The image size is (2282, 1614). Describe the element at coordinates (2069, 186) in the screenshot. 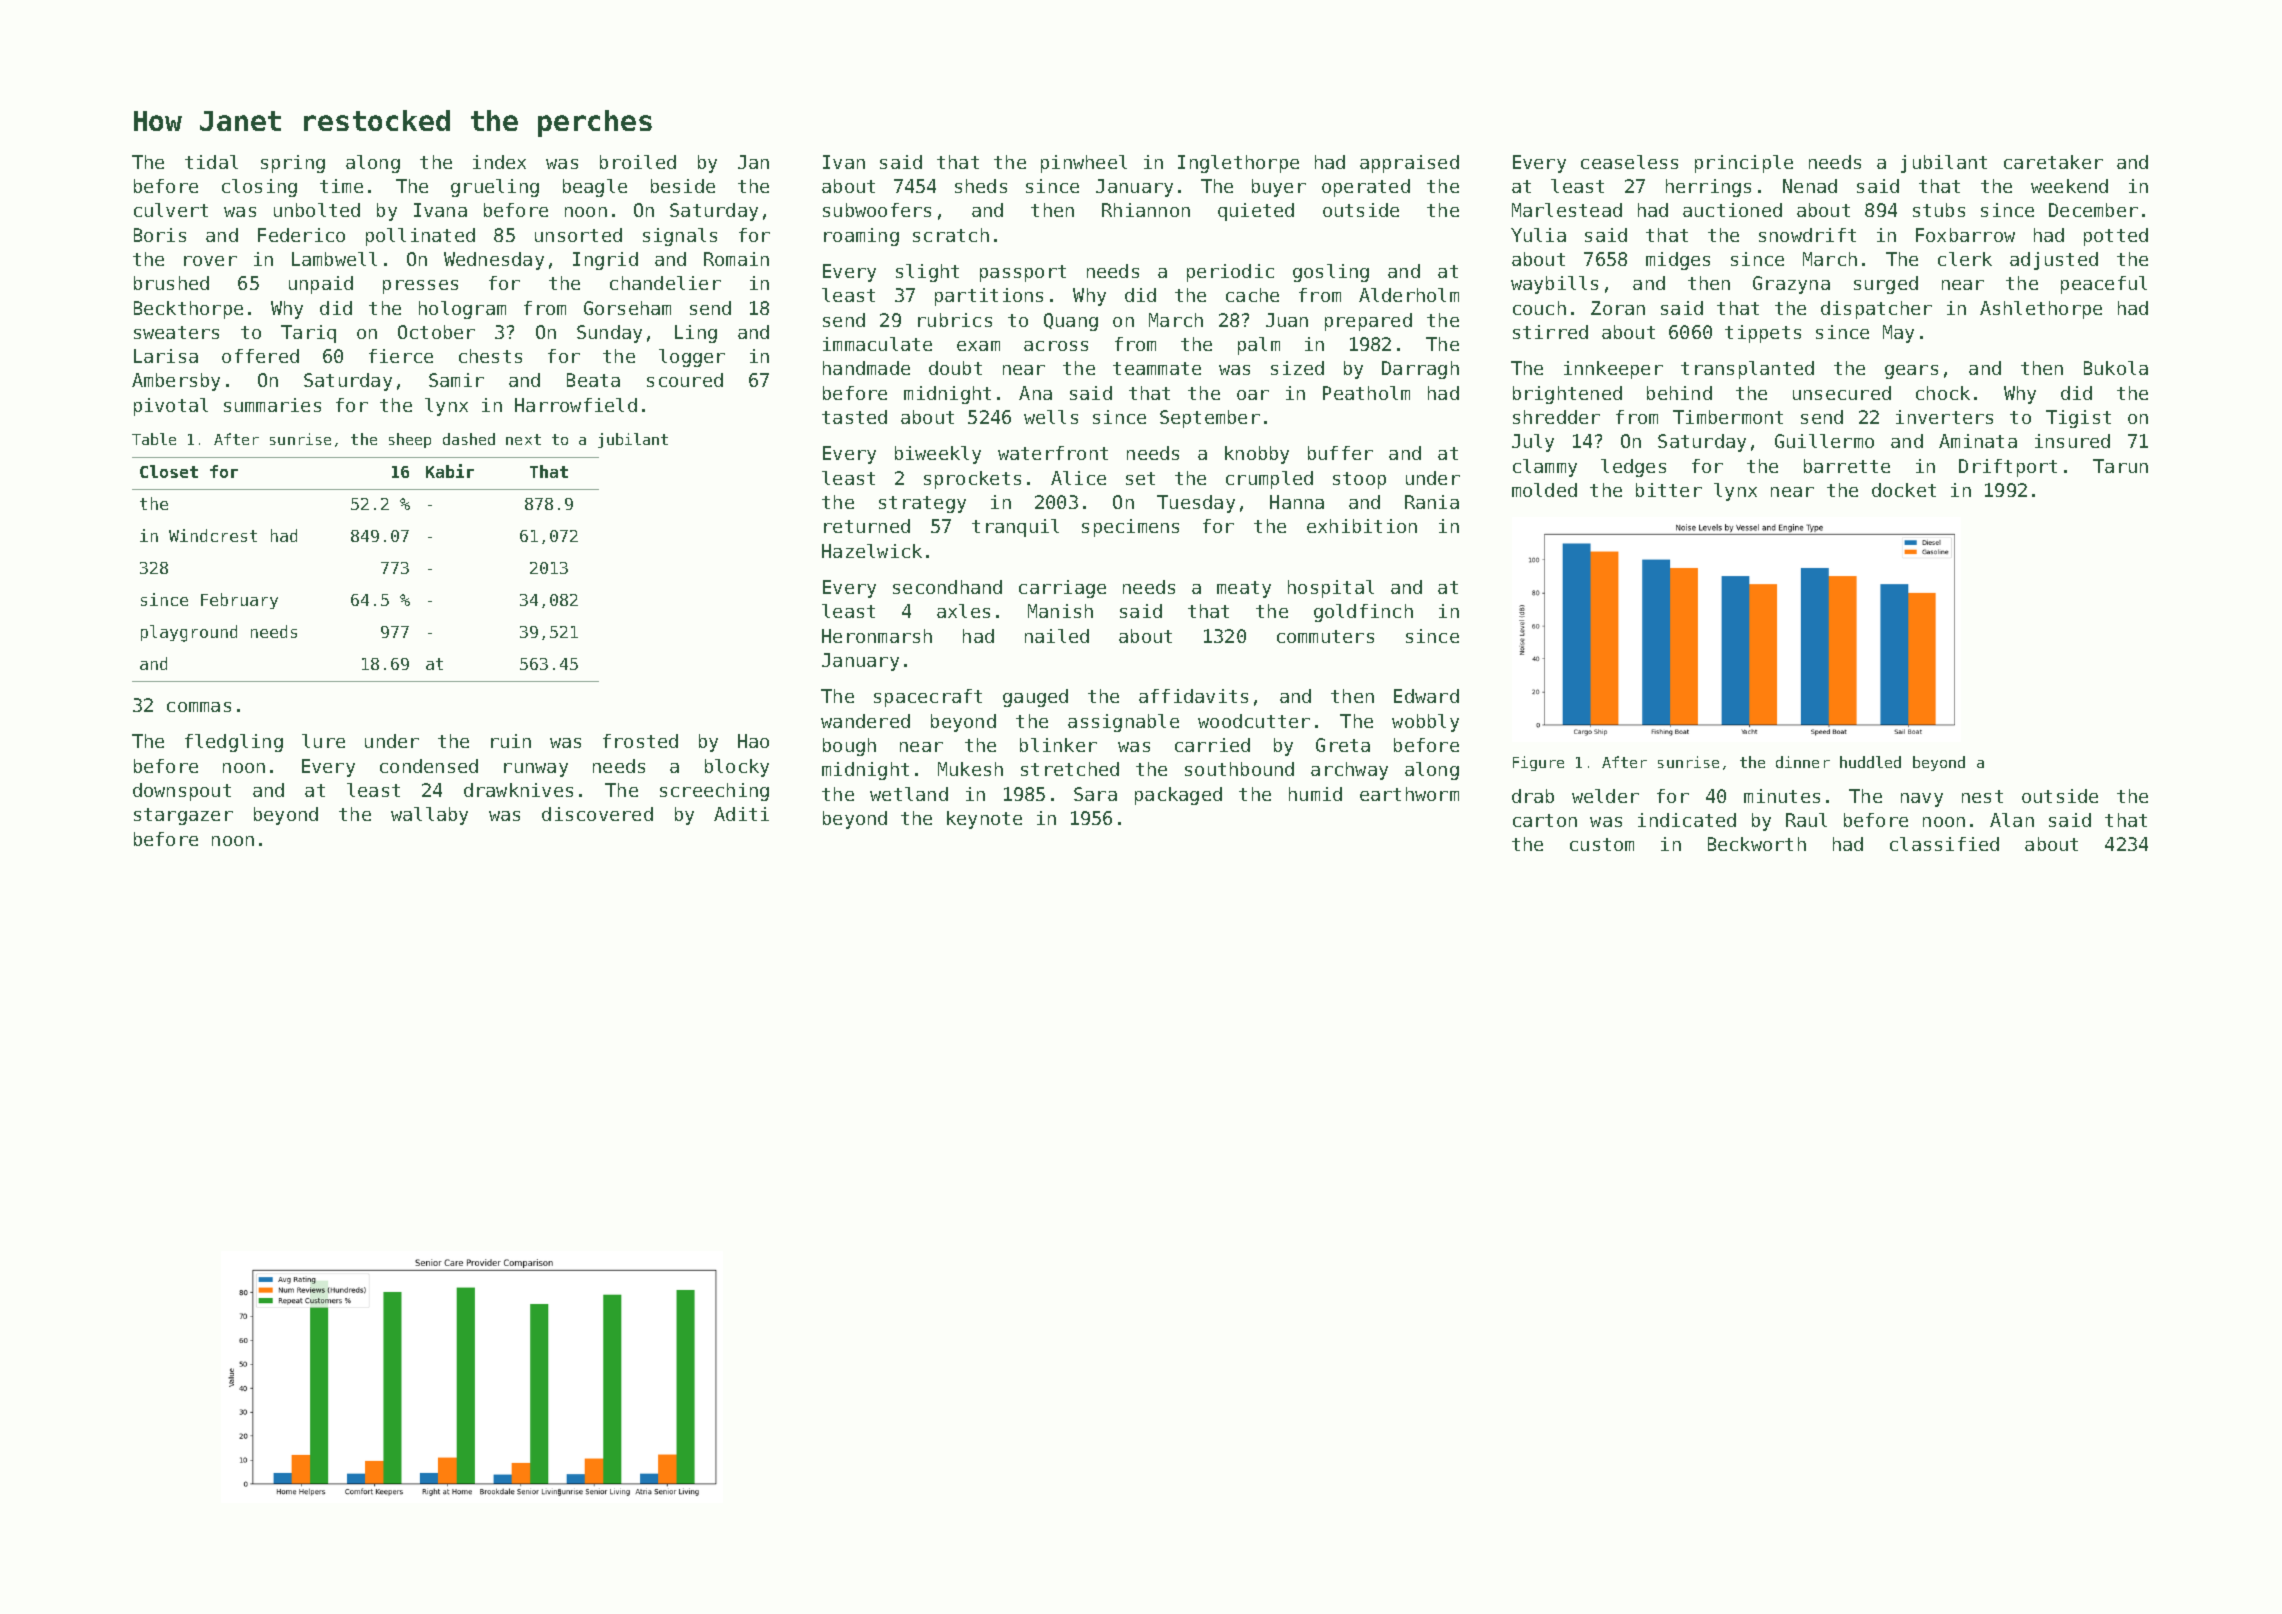

I see `weekend` at that location.
